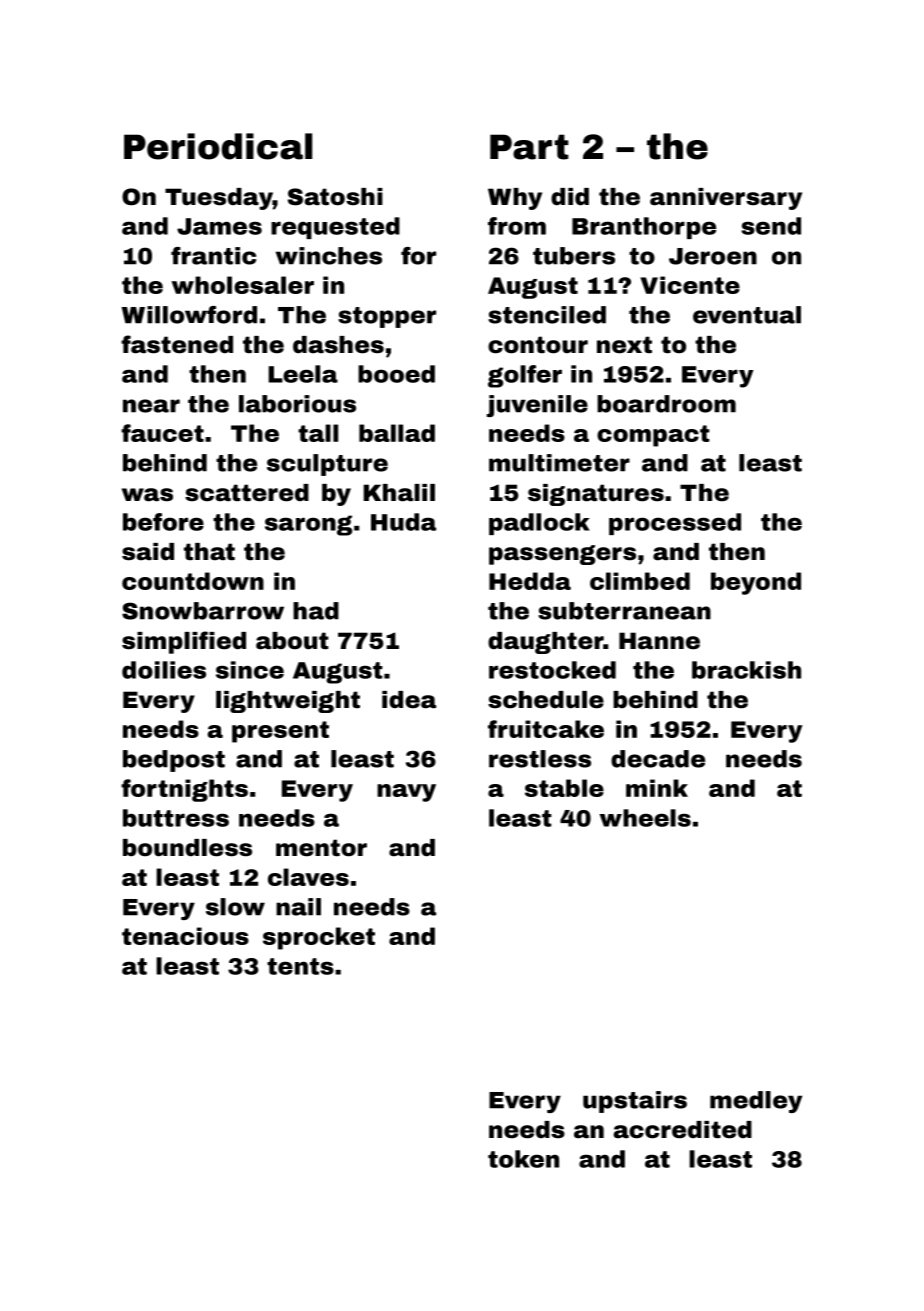 Image resolution: width=924 pixels, height=1311 pixels. I want to click on wheels, so click(645, 818).
